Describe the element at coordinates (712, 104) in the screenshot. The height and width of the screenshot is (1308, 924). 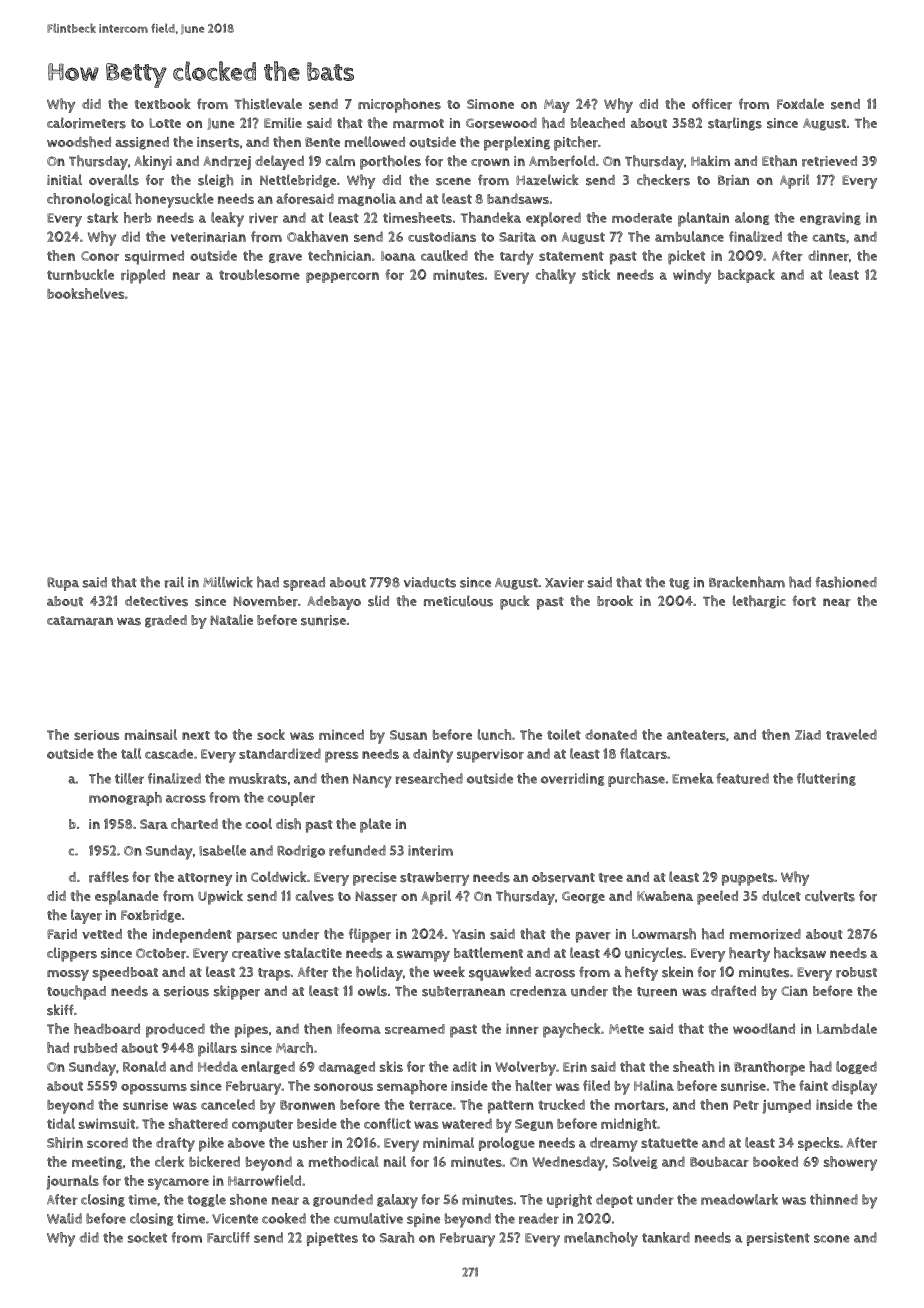
I see `officer` at that location.
